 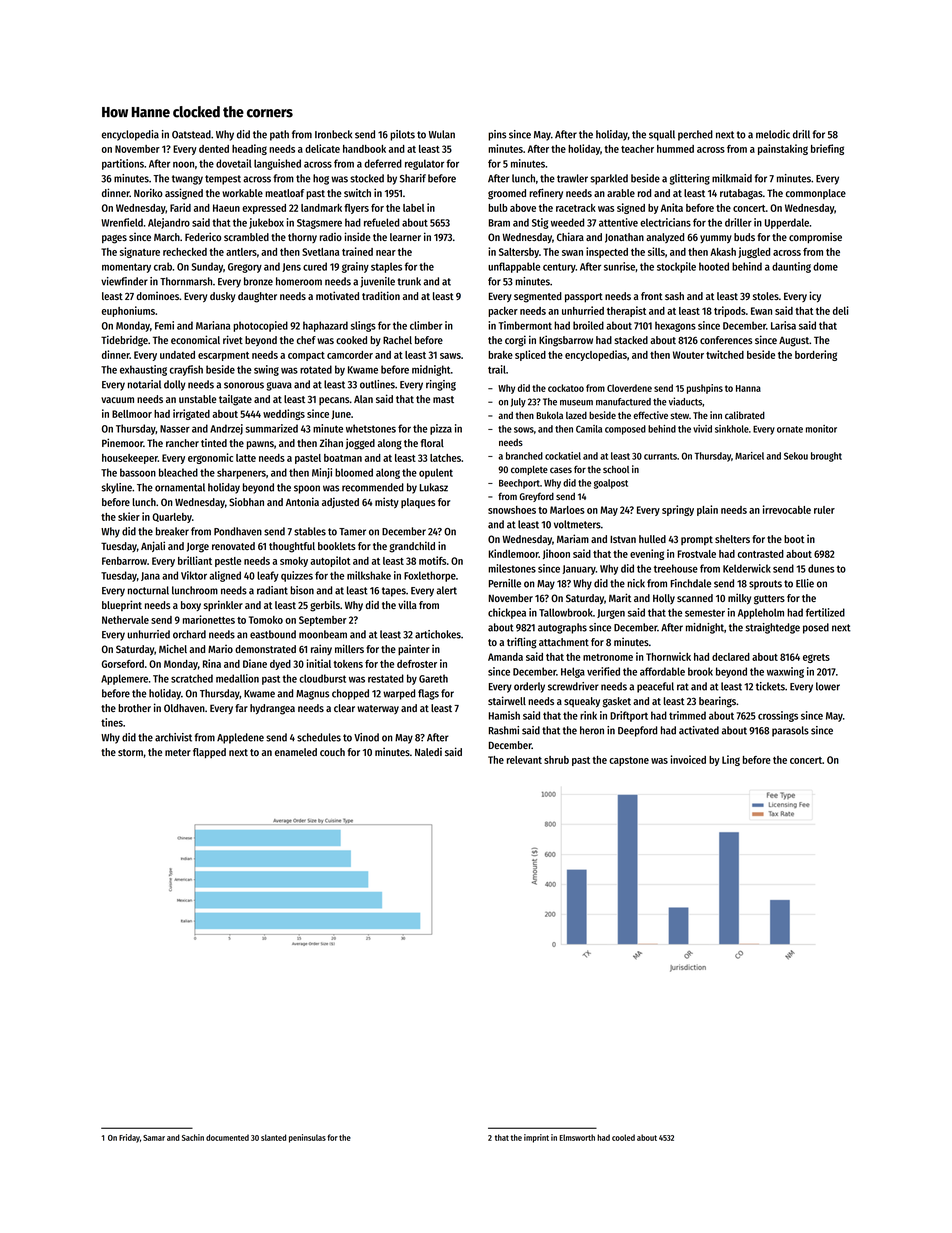 What do you see at coordinates (154, 1138) in the screenshot?
I see `Samar` at bounding box center [154, 1138].
